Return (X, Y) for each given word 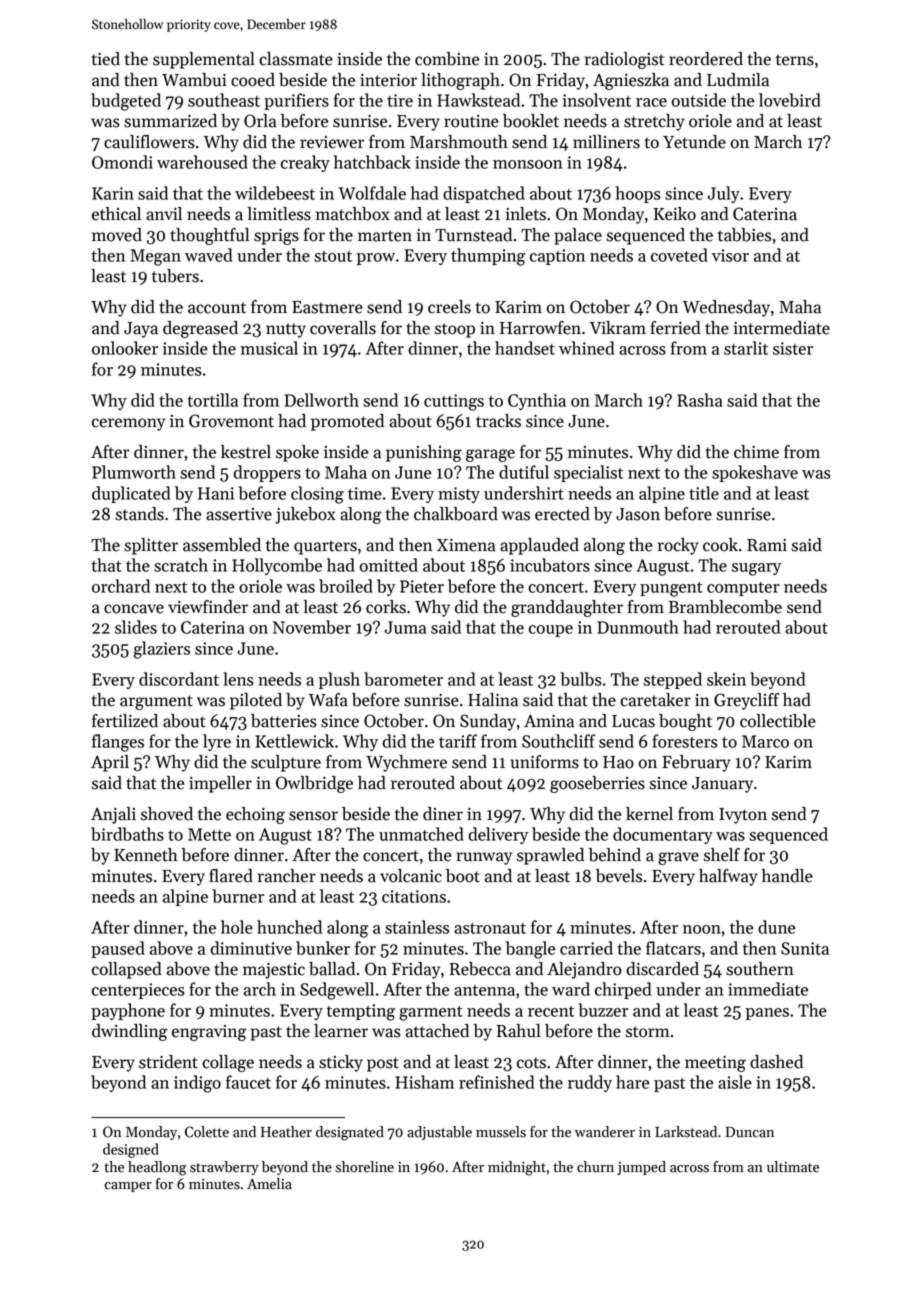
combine (447, 59)
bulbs (581, 679)
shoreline (364, 1167)
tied (106, 59)
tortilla (212, 400)
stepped (673, 680)
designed (131, 1150)
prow (375, 259)
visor (730, 255)
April (110, 763)
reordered (706, 59)
